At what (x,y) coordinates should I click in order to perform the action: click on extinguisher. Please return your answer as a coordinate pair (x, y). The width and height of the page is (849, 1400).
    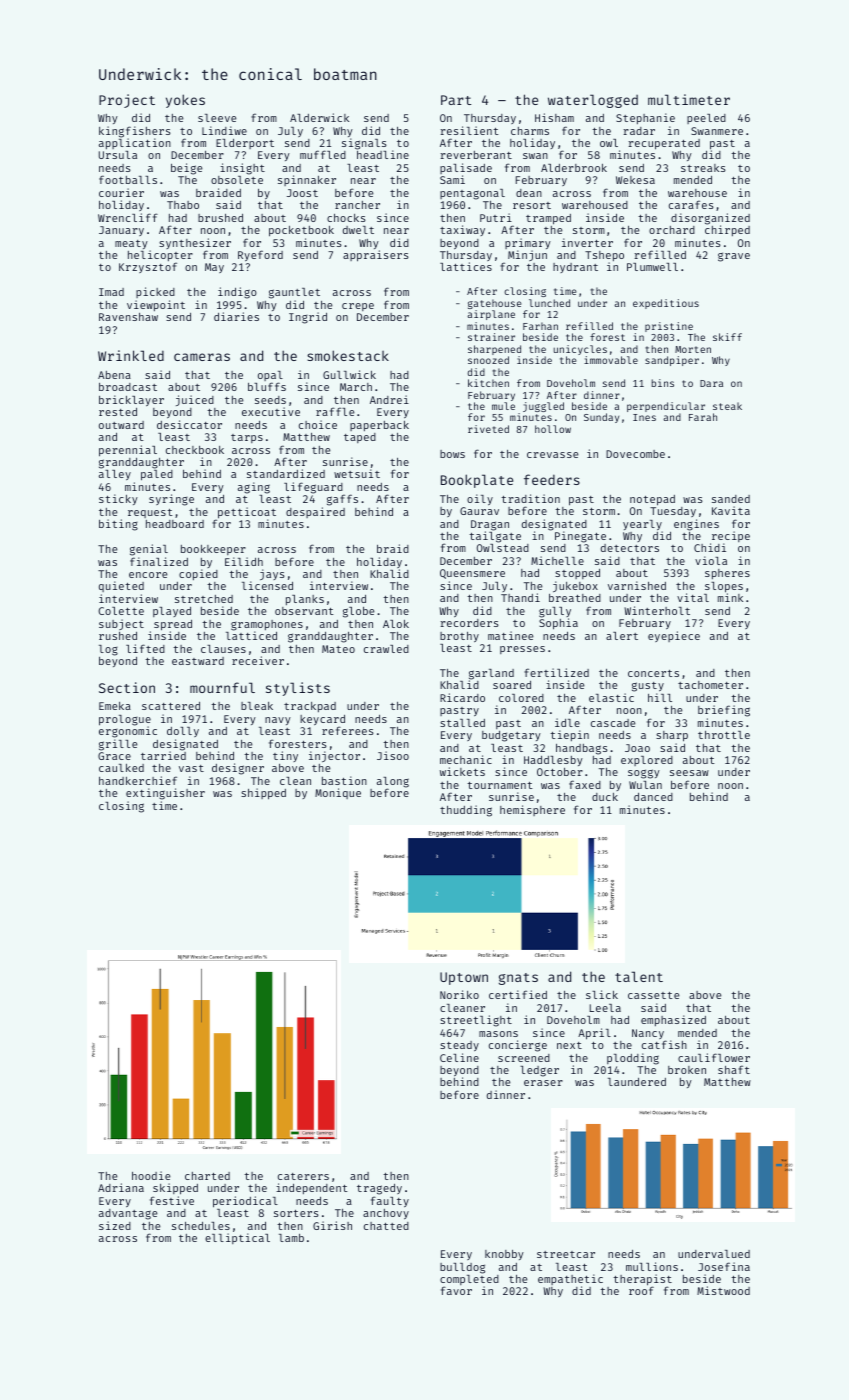
    Looking at the image, I should click on (165, 794).
